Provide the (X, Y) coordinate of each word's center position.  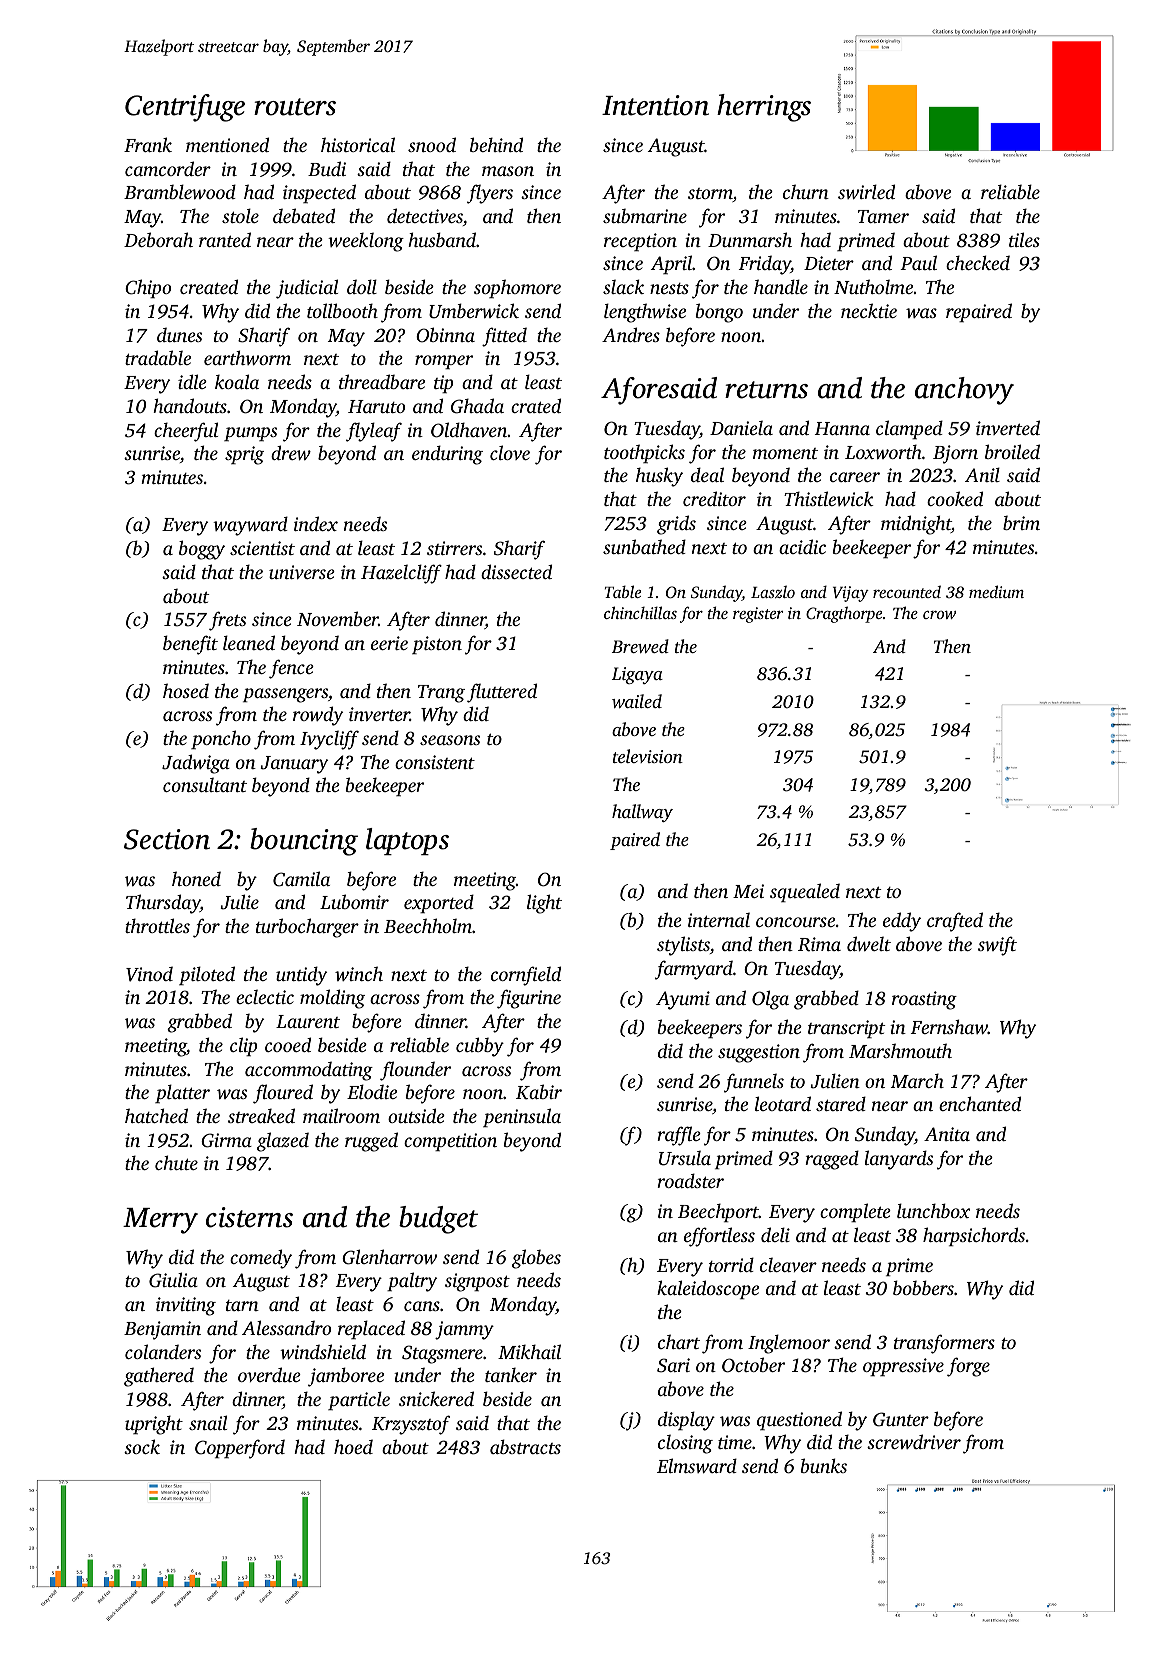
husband (442, 239)
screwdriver (914, 1441)
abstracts (525, 1446)
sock (142, 1446)
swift (997, 946)
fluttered (502, 693)
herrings (764, 108)
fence (291, 669)
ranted (225, 239)
